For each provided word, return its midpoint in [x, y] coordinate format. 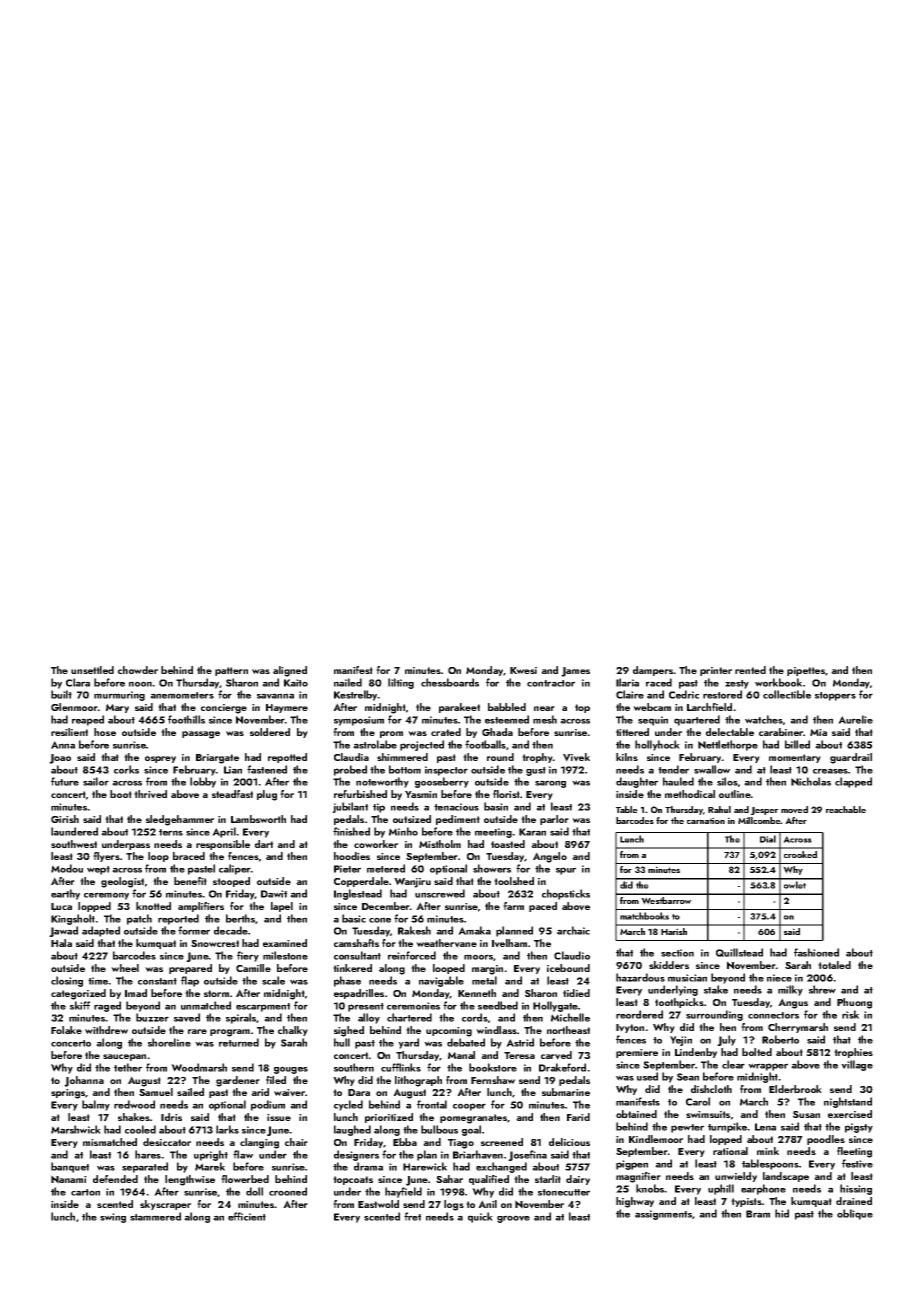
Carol [698, 1101]
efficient [247, 1216]
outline [735, 794]
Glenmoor [74, 707]
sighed [349, 1031]
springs [68, 1094]
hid [782, 1213]
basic [354, 918]
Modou [67, 868]
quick [480, 1217]
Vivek [576, 757]
